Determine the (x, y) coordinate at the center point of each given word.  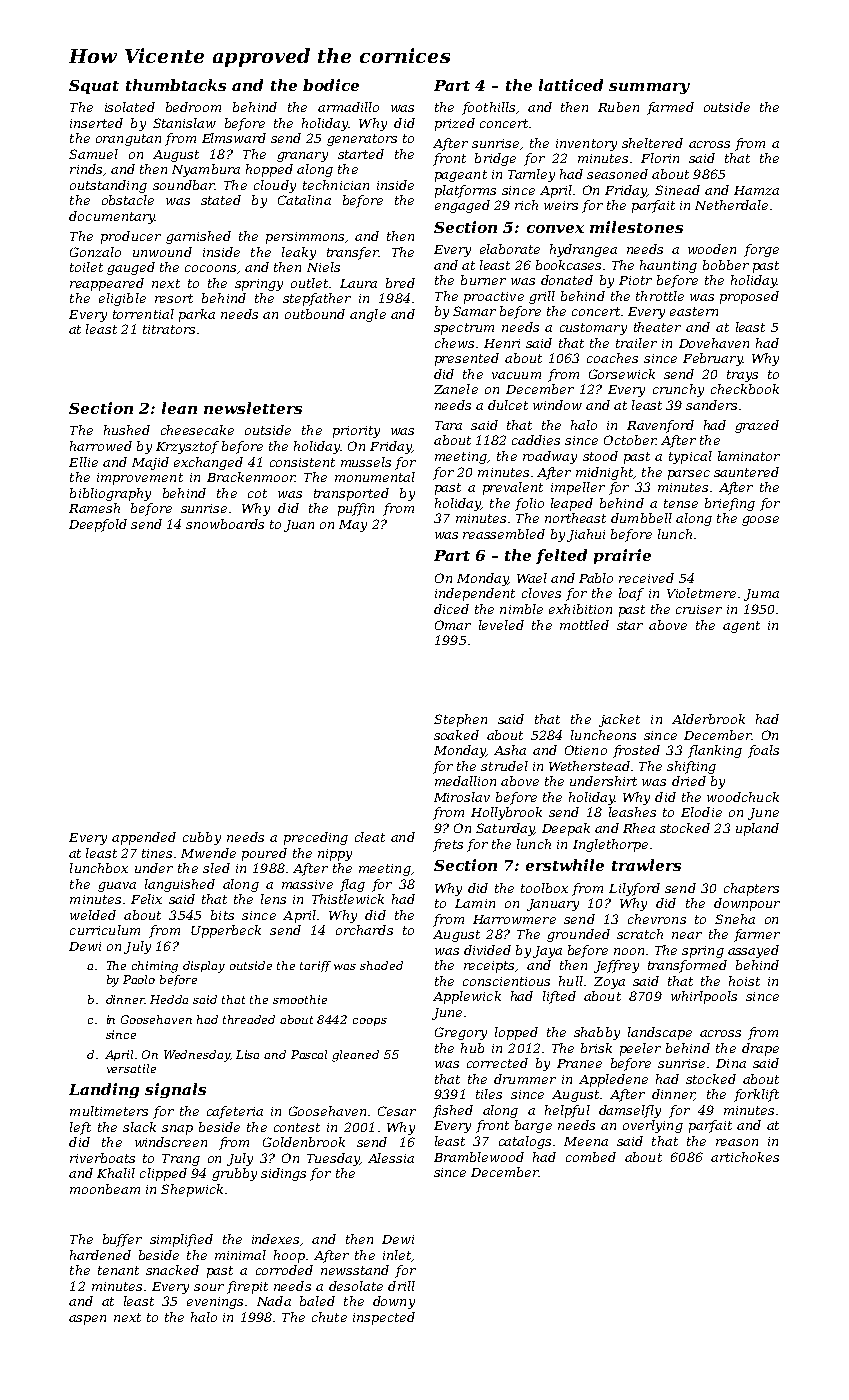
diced (451, 609)
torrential (143, 314)
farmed (670, 108)
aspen (87, 1320)
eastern (694, 311)
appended (144, 838)
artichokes (745, 1157)
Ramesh (94, 508)
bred (400, 283)
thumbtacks (176, 85)
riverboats (102, 1158)
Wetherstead (589, 766)
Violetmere (701, 593)
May (353, 526)
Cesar (397, 1111)
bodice (331, 85)
